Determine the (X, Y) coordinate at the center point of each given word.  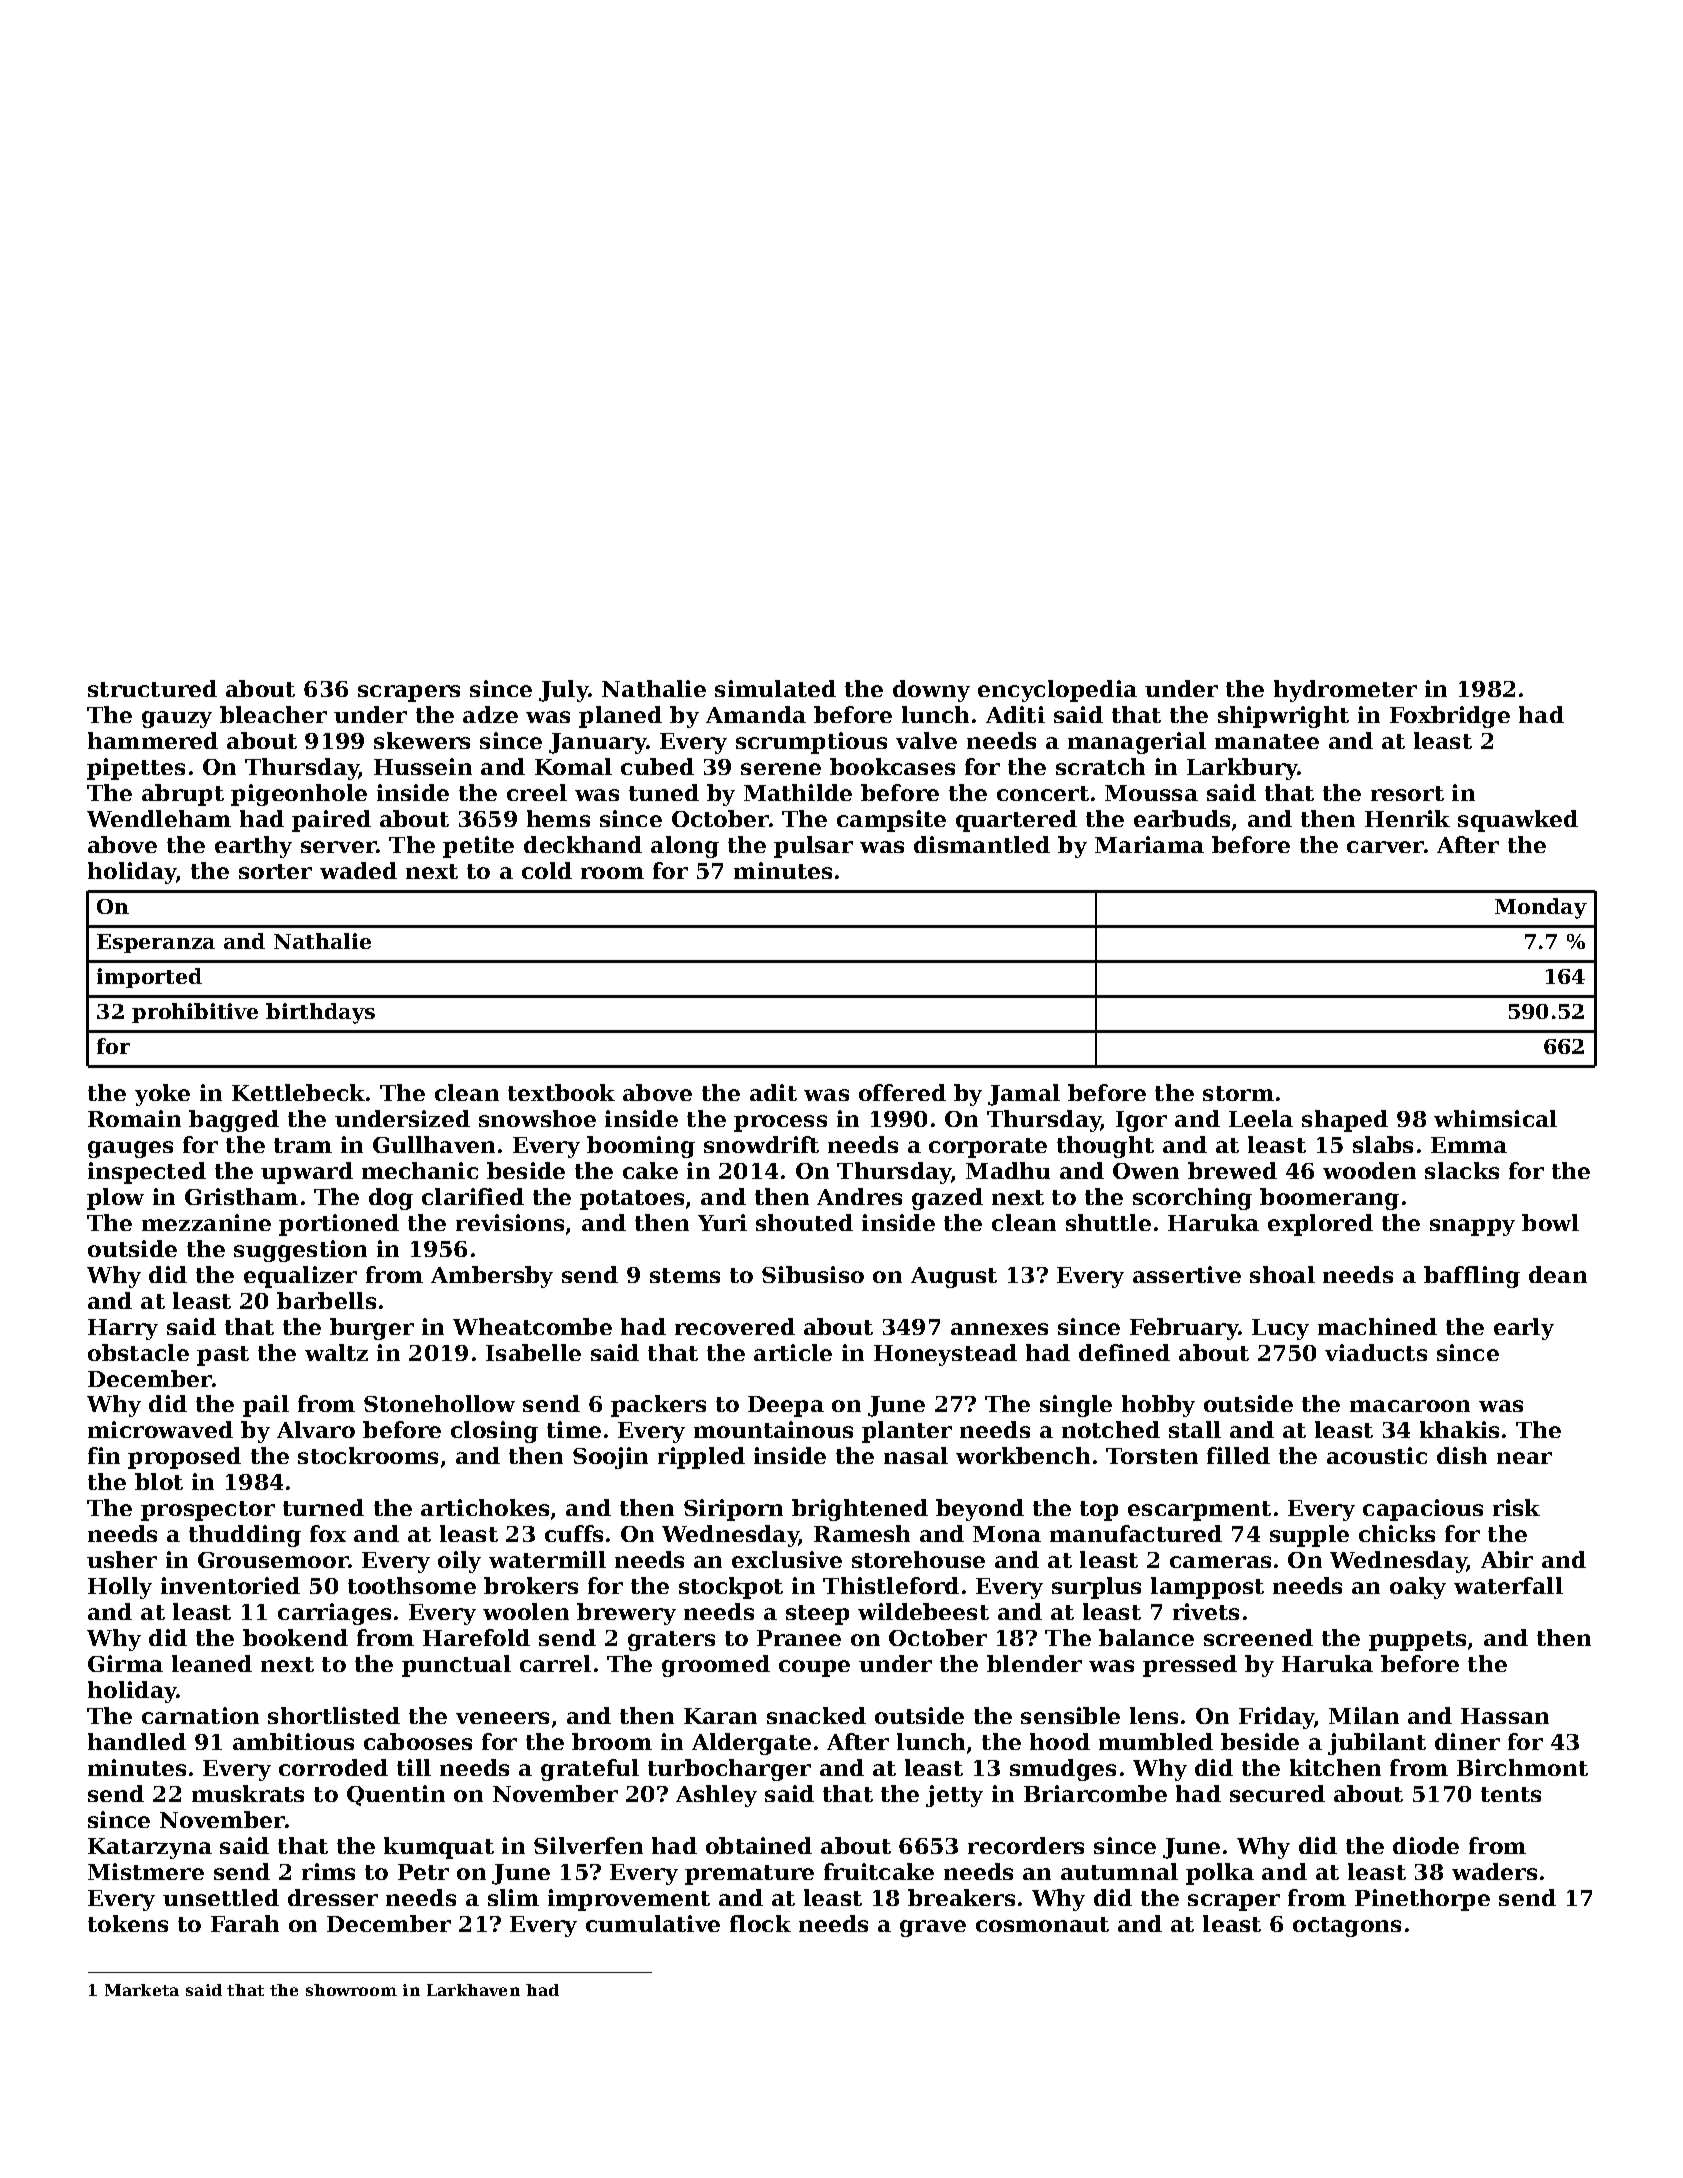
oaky (1418, 1588)
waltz (336, 1352)
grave (933, 1928)
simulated (775, 688)
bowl (1550, 1222)
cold (547, 870)
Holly (120, 1588)
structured (152, 688)
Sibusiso (813, 1274)
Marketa (142, 1990)
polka (1220, 1874)
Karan (720, 1716)
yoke (162, 1095)
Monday (1541, 908)
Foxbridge (1450, 717)
